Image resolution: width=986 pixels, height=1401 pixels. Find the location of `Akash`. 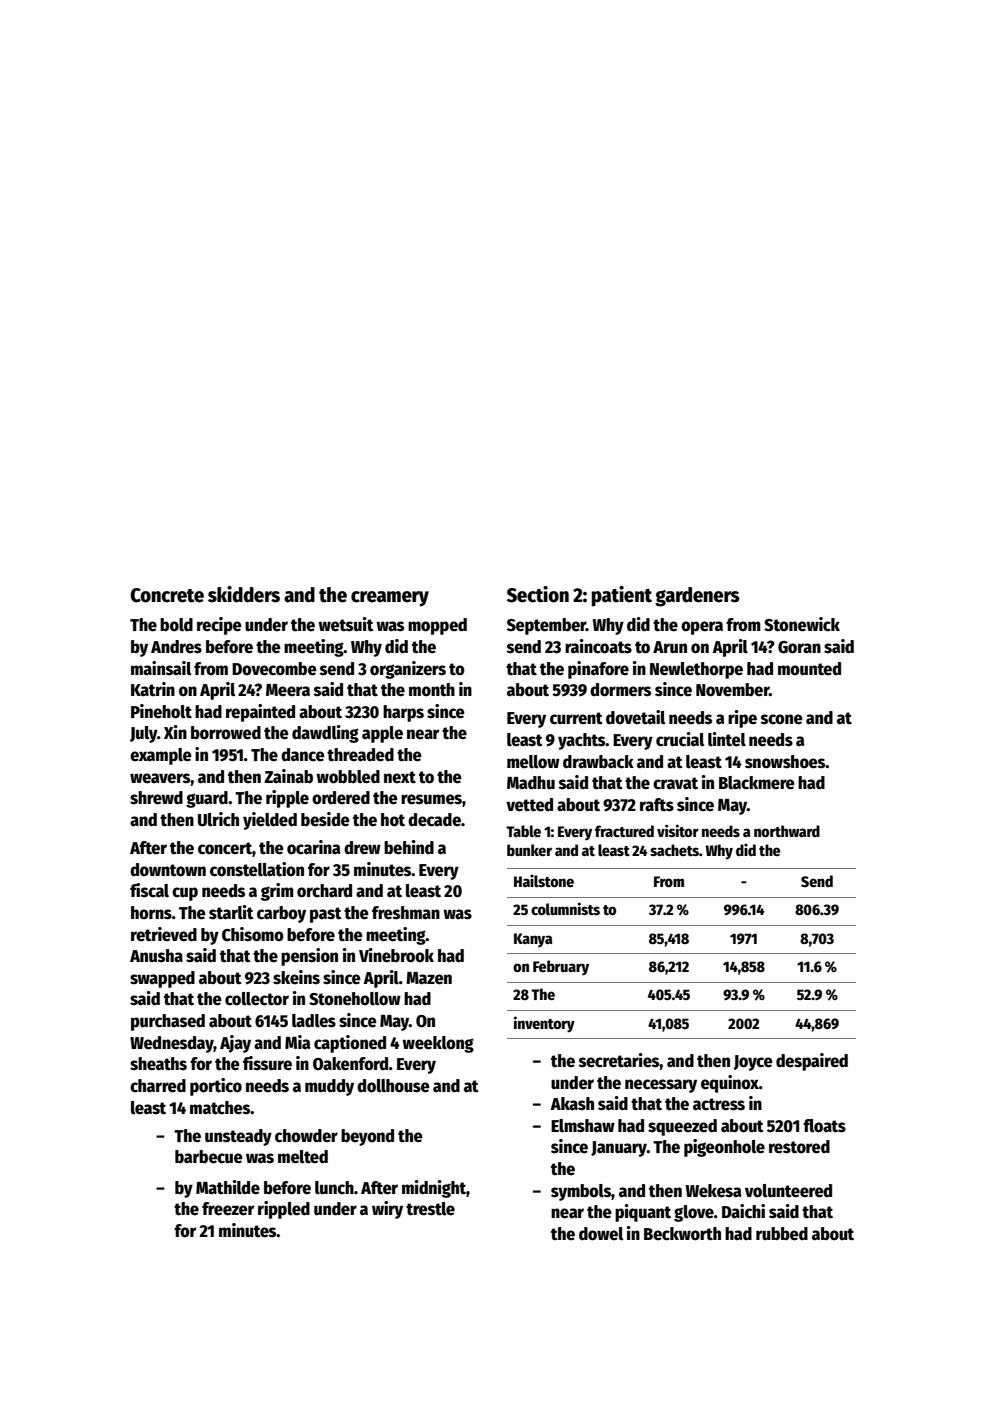

Akash is located at coordinates (572, 1104).
